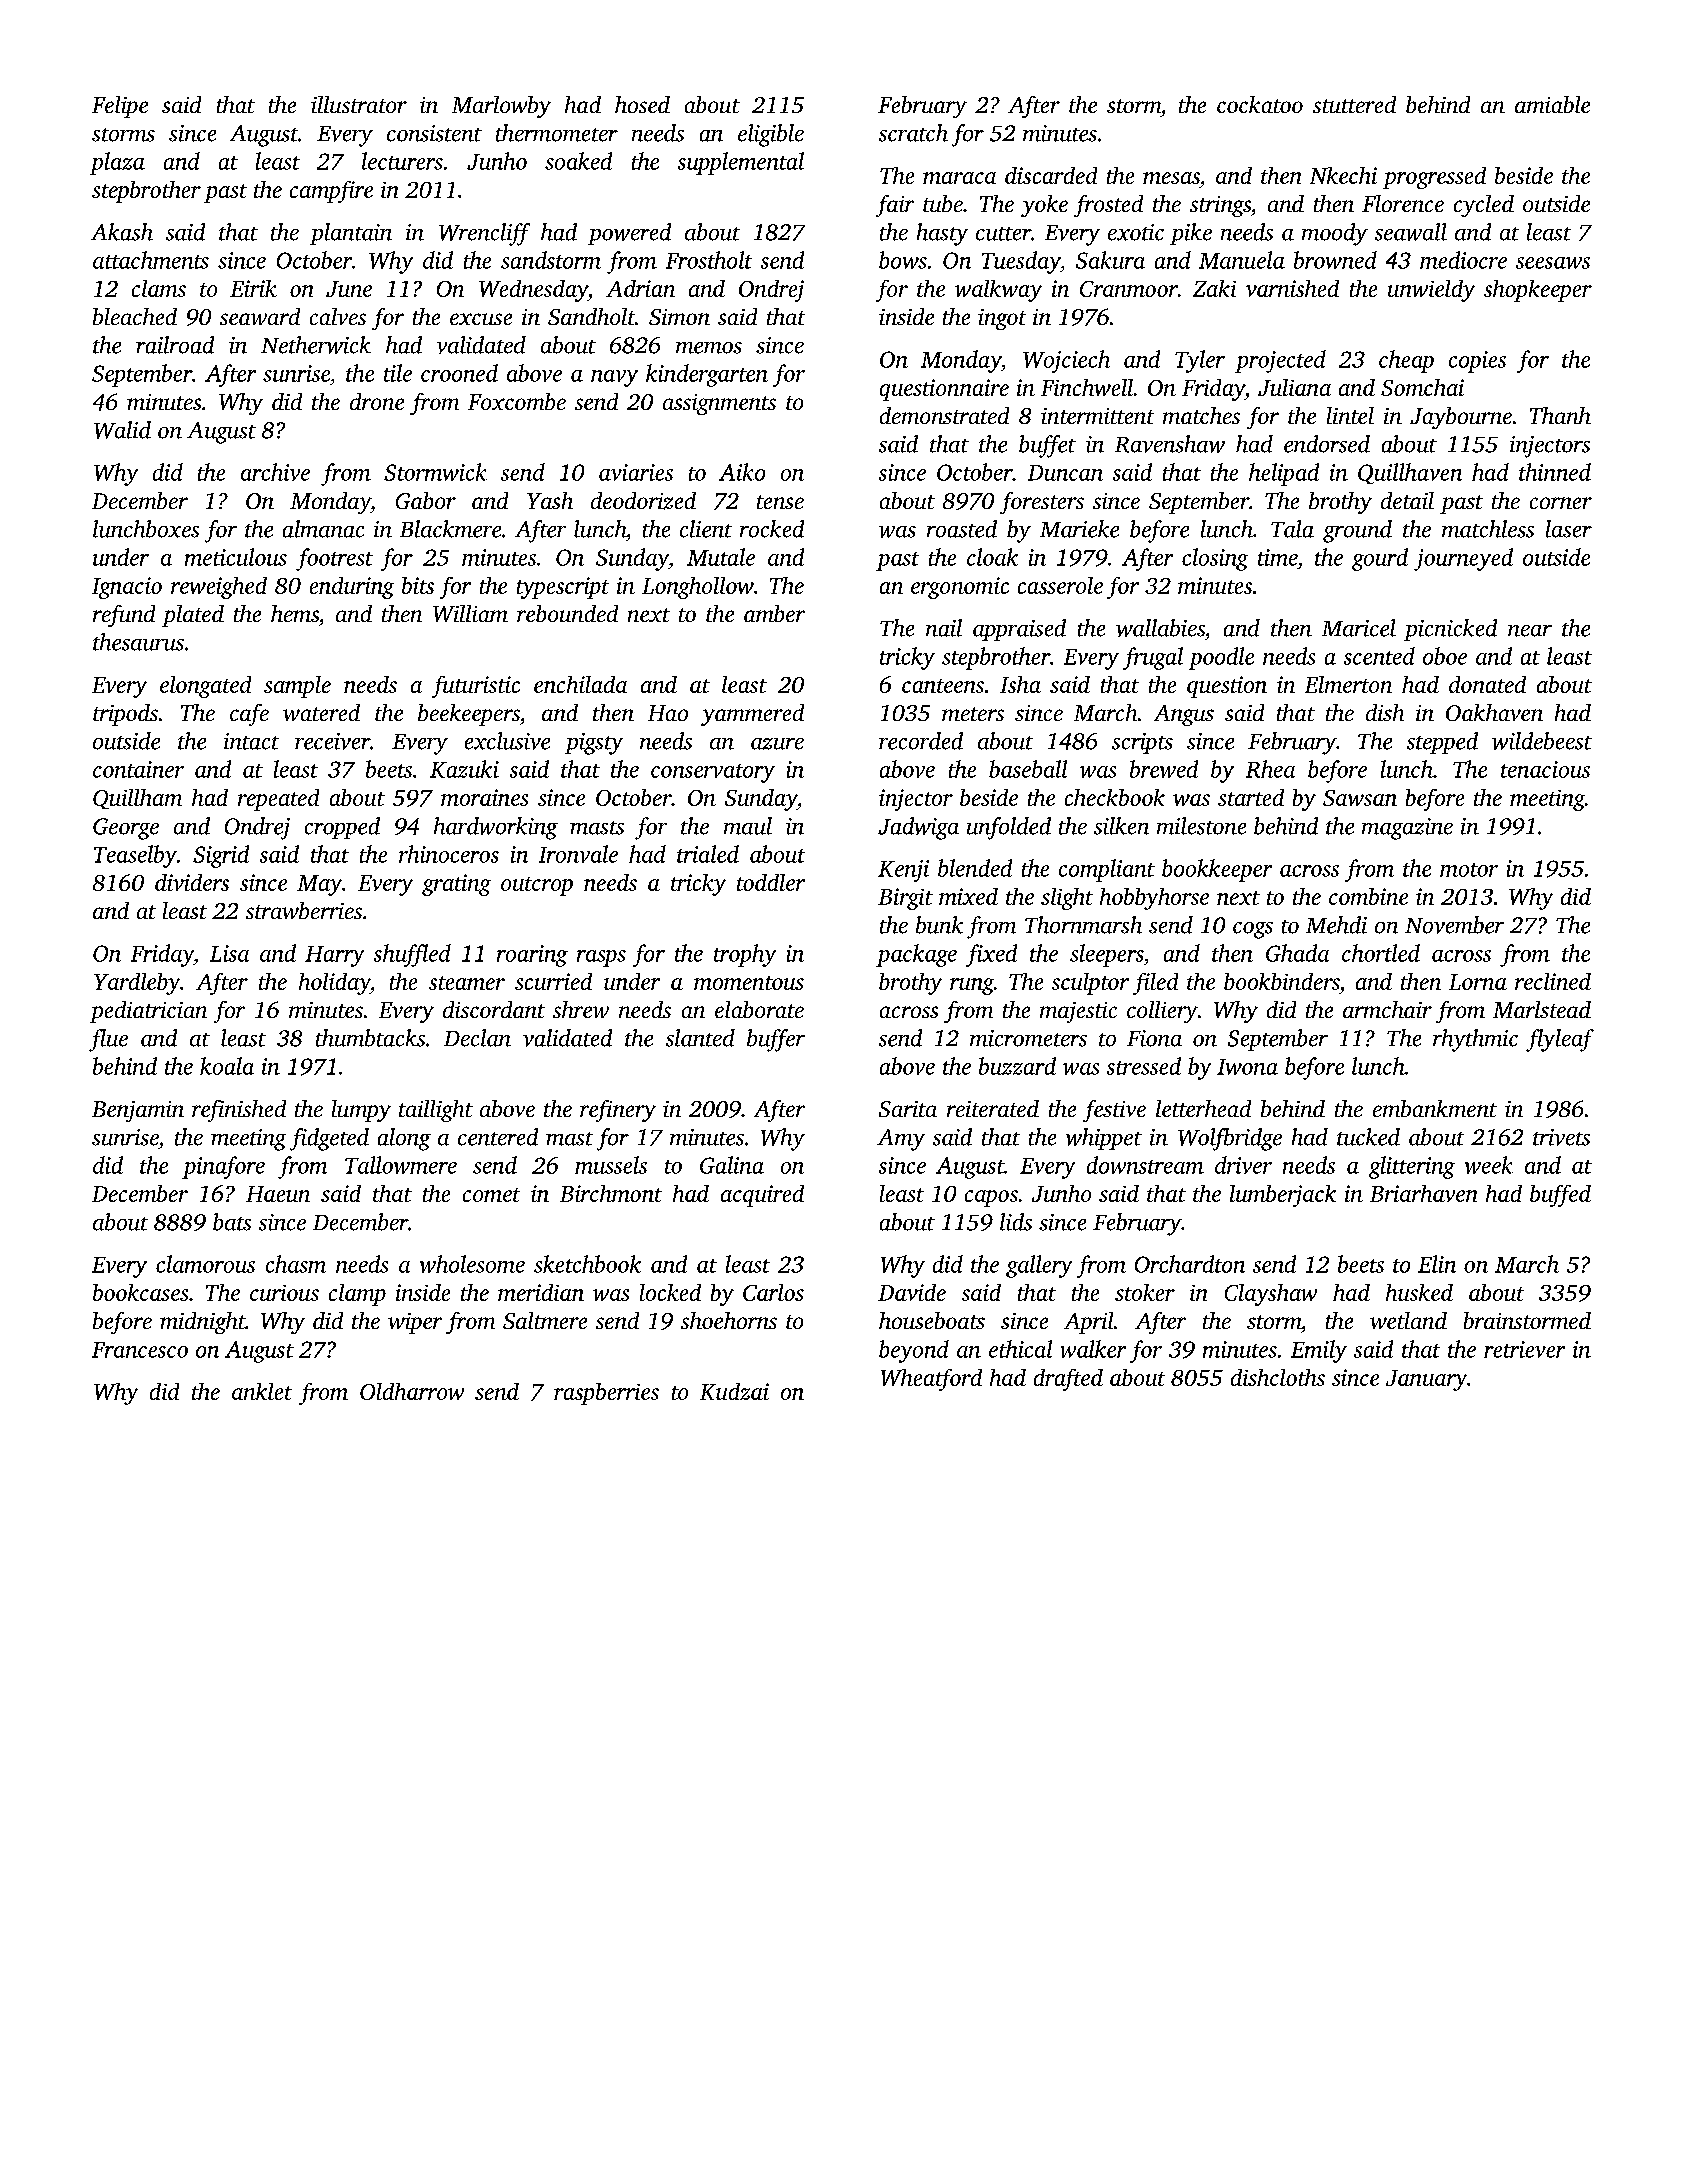 Image resolution: width=1683 pixels, height=2178 pixels. I want to click on milestone, so click(1201, 826).
